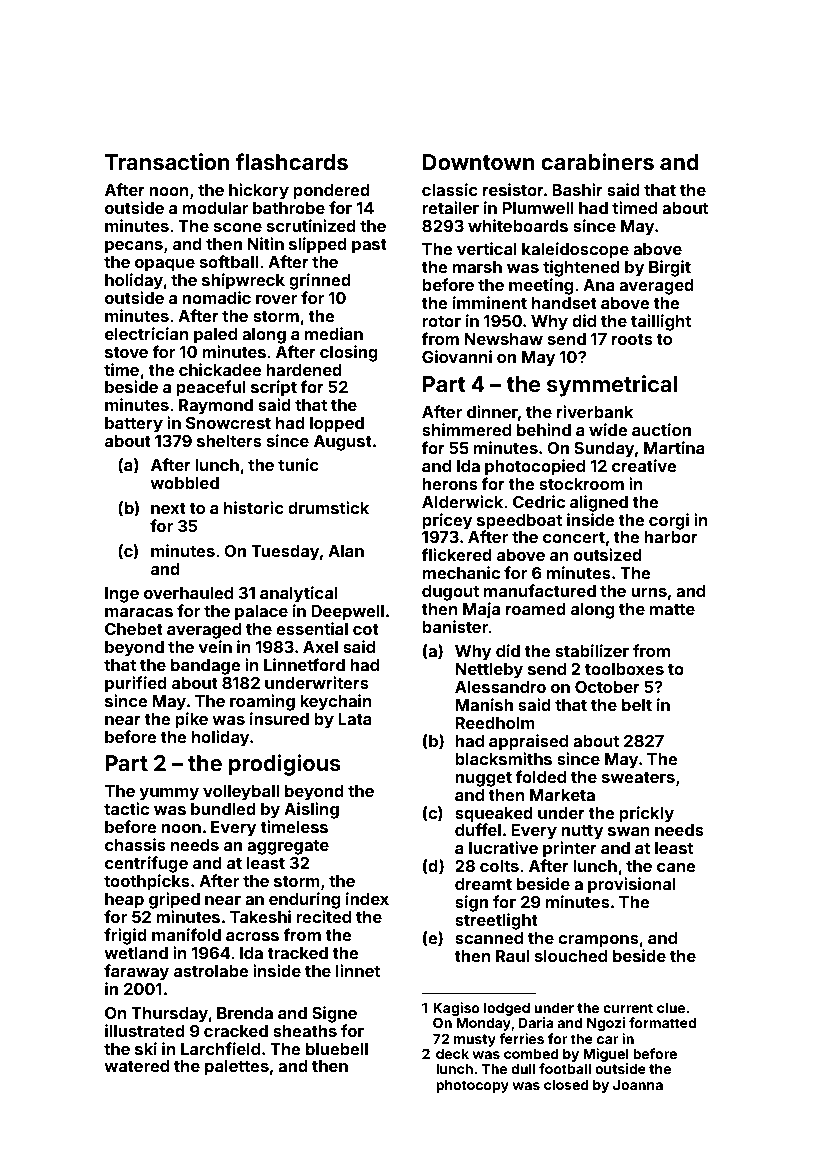 The image size is (814, 1155). I want to click on printer, so click(570, 849).
